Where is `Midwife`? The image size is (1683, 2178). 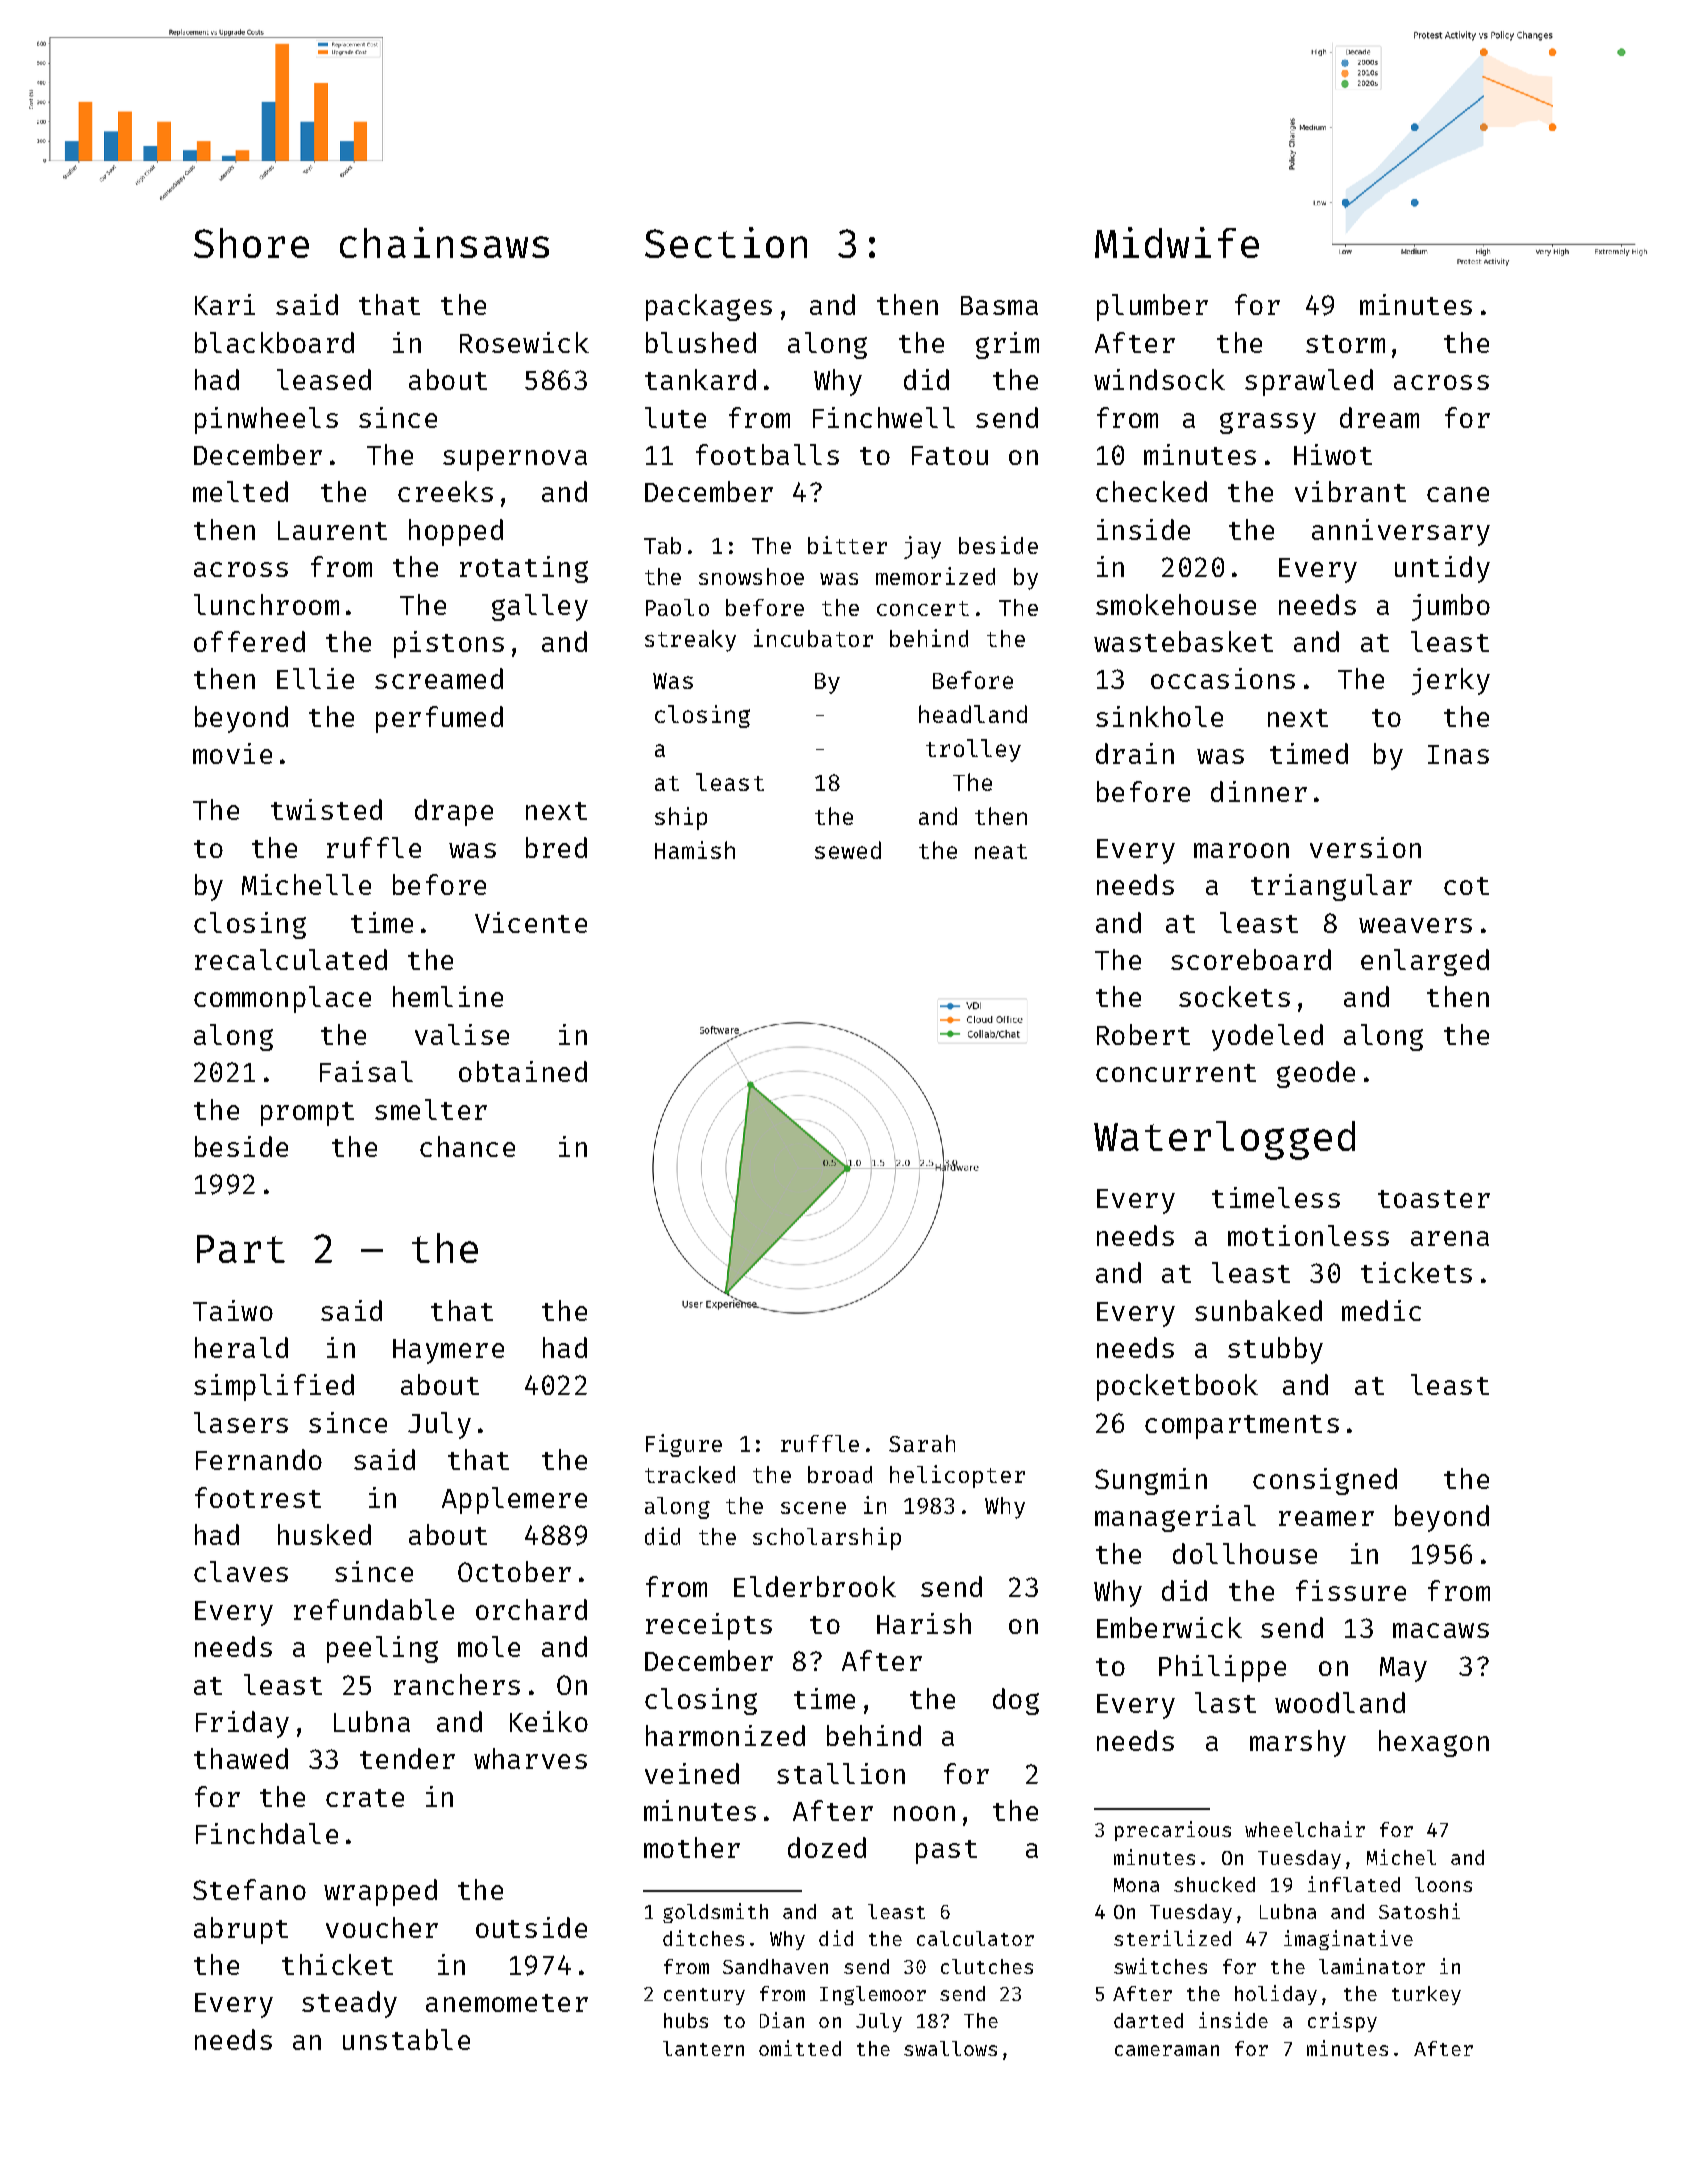
Midwife is located at coordinates (1177, 242).
